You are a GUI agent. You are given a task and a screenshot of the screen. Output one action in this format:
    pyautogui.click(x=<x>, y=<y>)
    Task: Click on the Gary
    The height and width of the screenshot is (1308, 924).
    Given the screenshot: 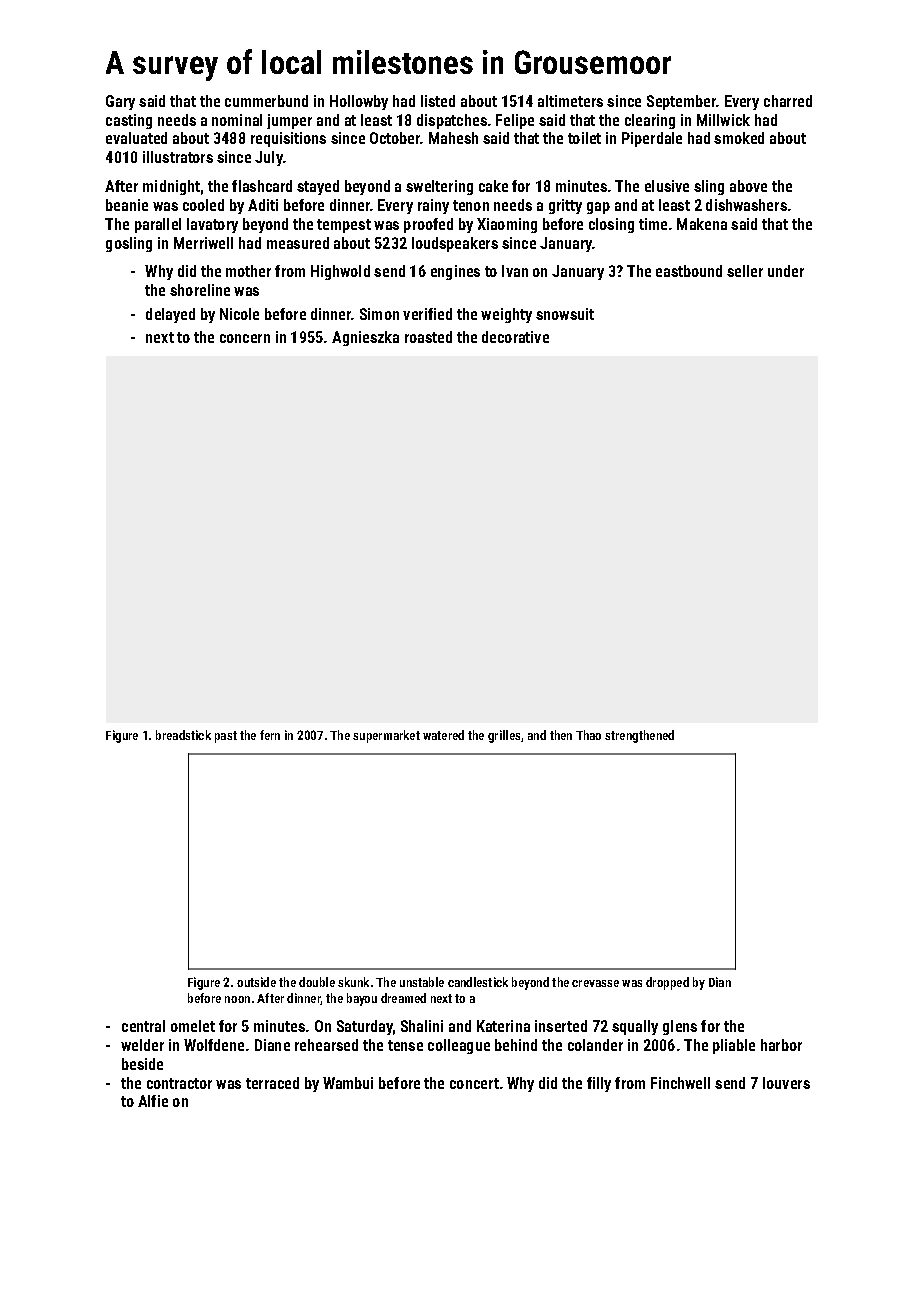 What is the action you would take?
    pyautogui.click(x=120, y=102)
